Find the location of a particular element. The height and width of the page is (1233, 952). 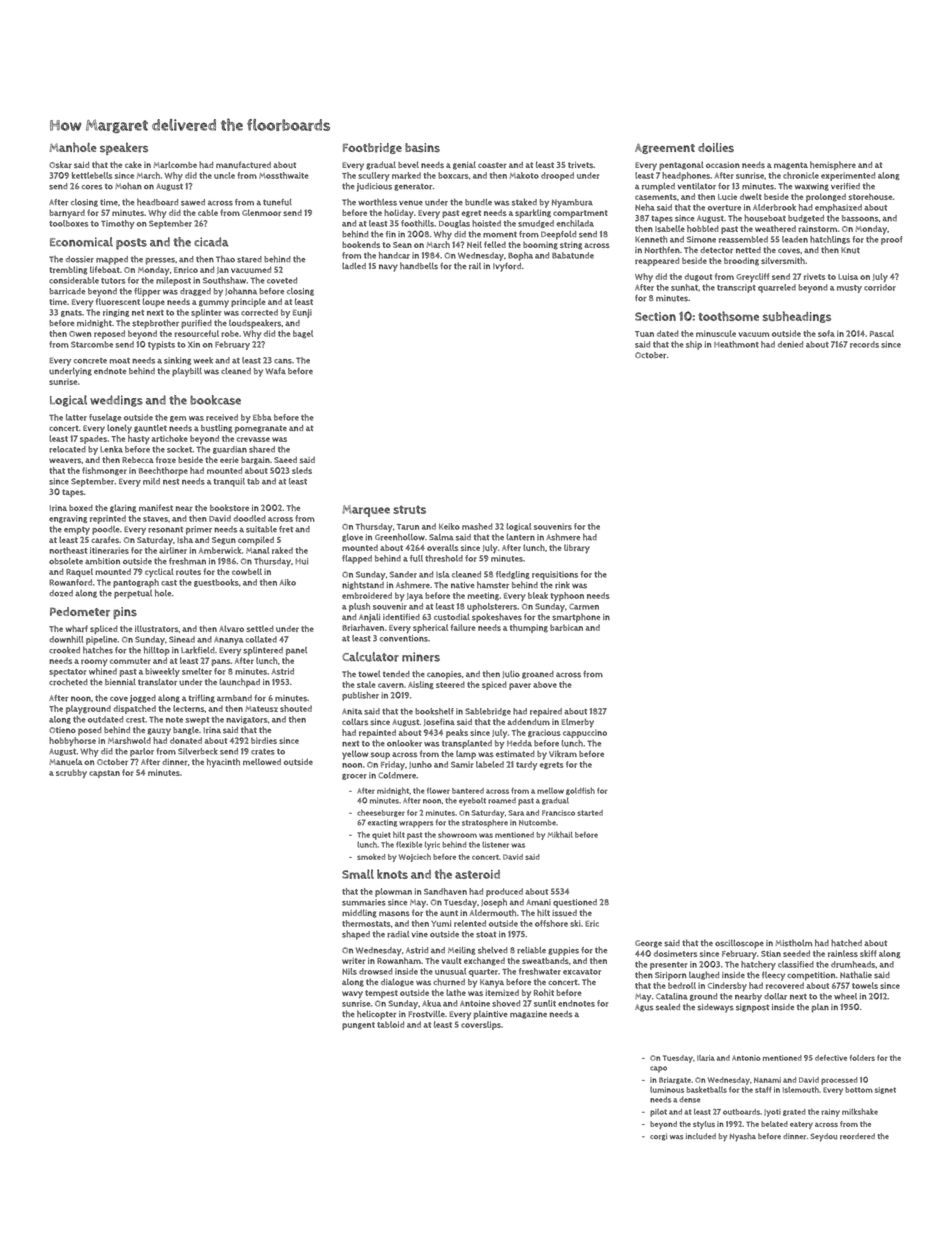

above is located at coordinates (545, 685).
